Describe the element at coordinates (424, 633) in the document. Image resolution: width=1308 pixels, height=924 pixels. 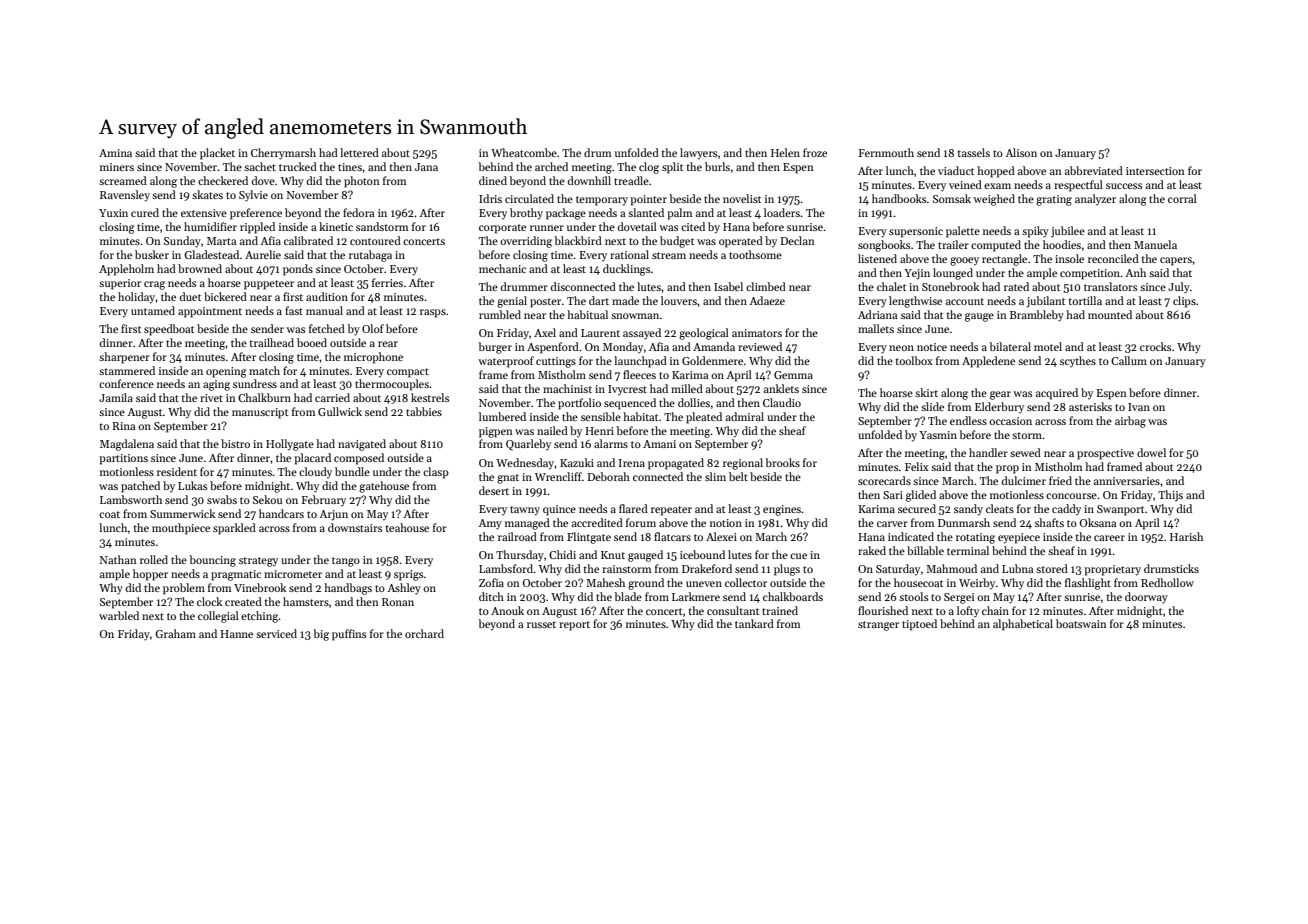
I see `orchard` at that location.
